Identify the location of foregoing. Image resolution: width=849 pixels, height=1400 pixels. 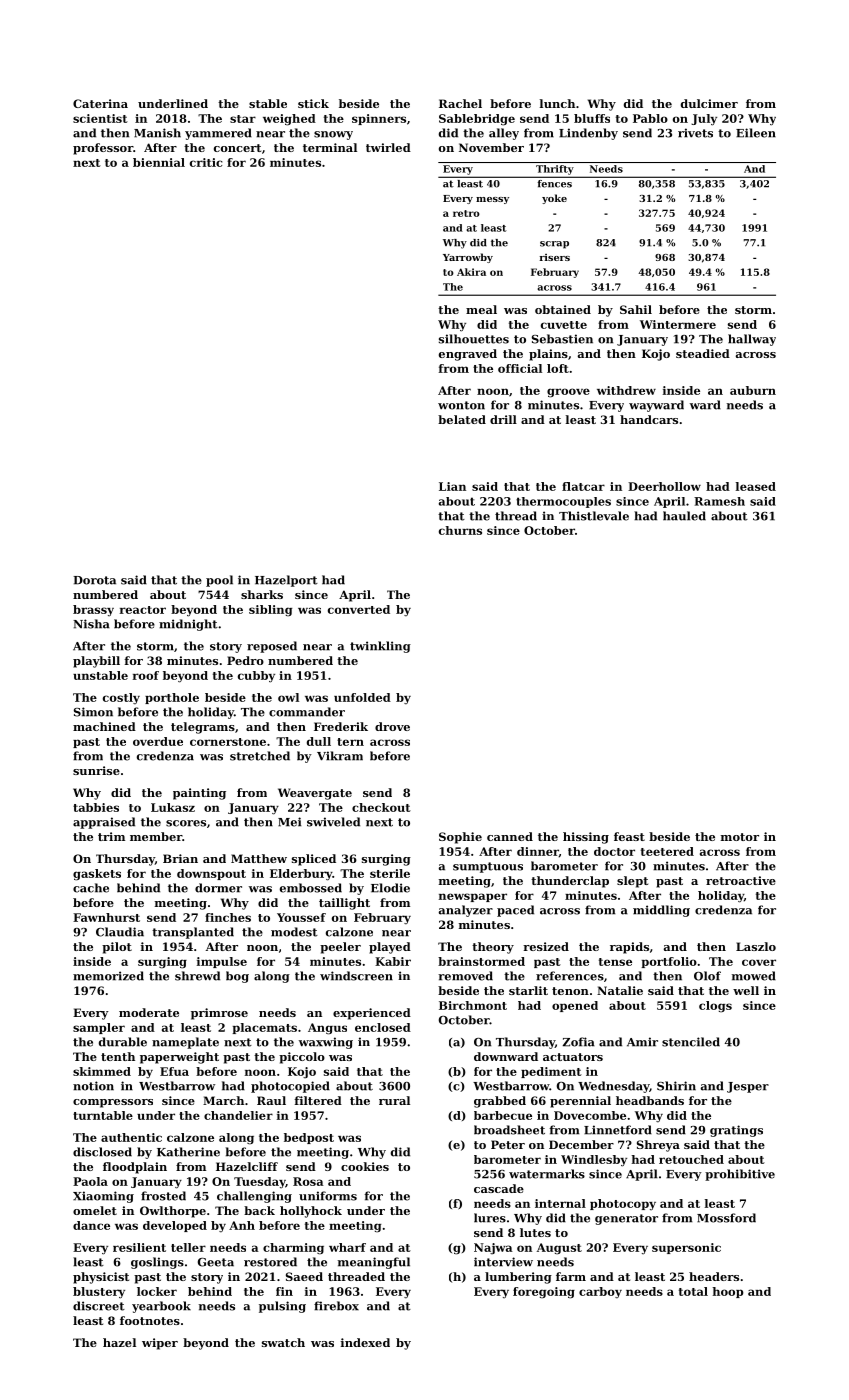
(544, 1293).
